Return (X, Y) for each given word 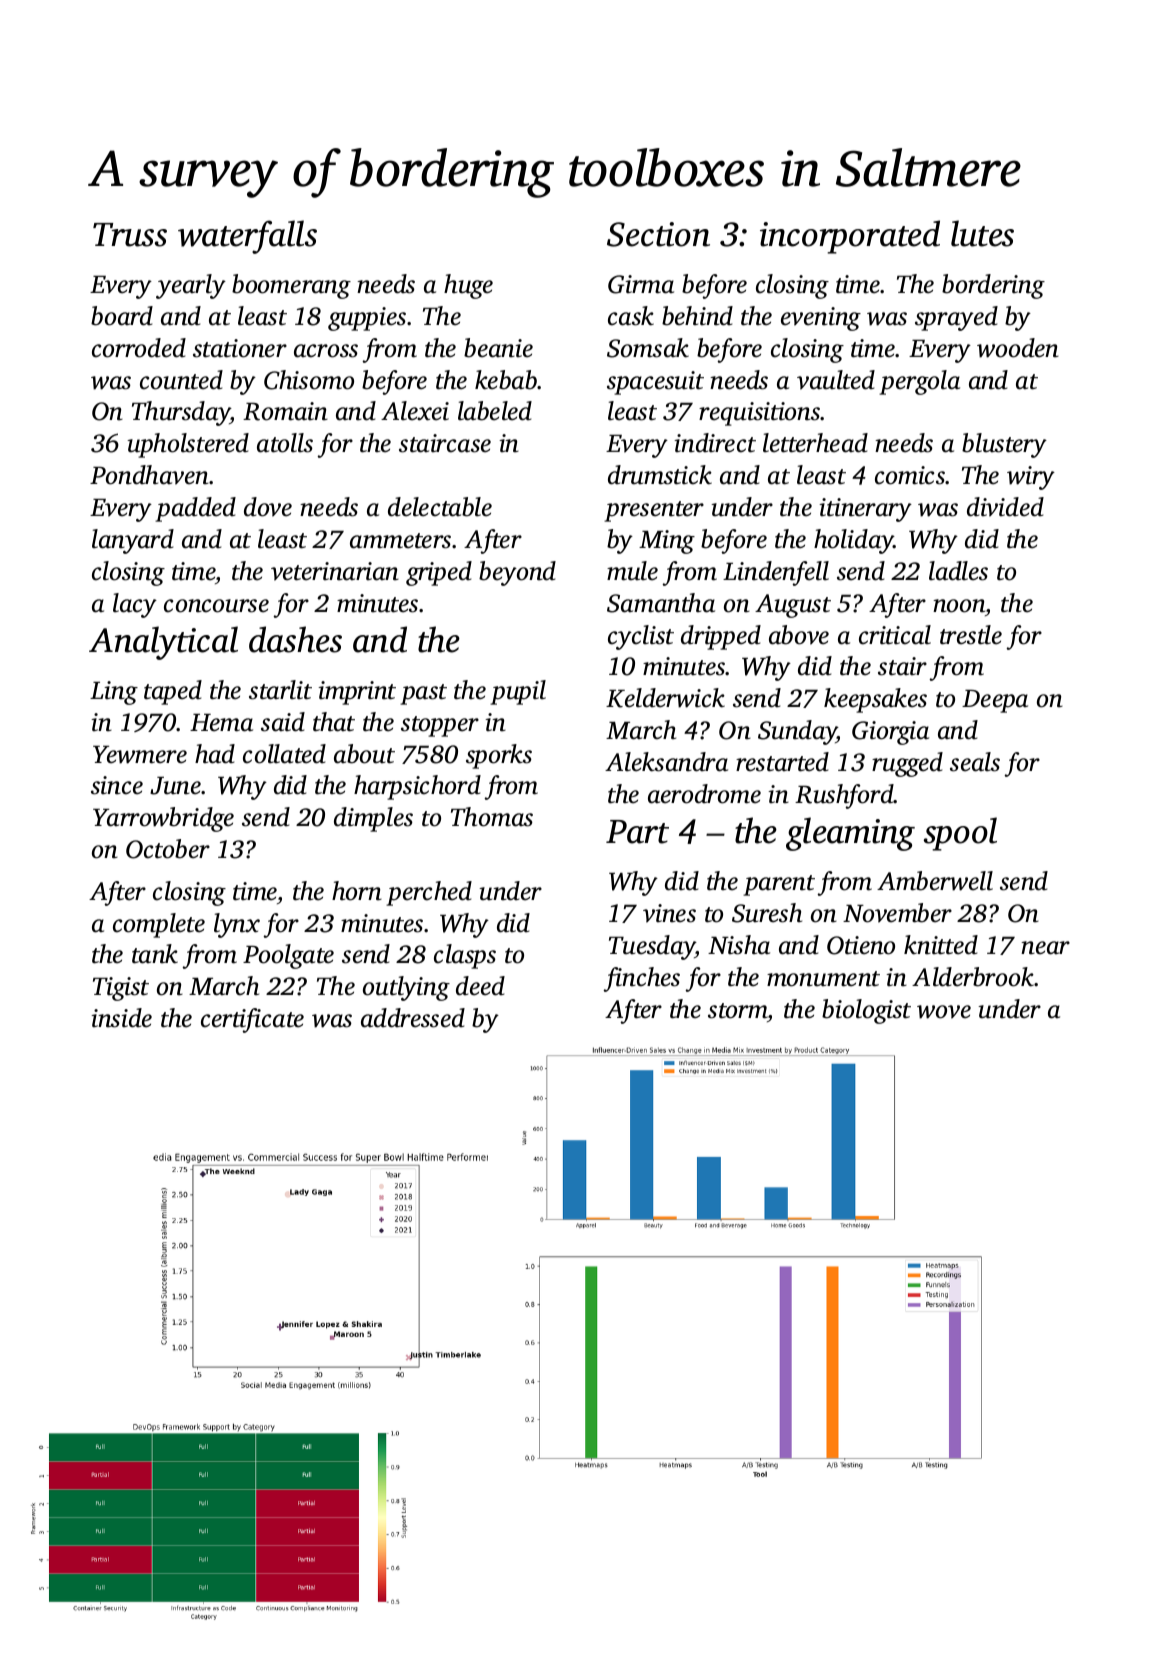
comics (910, 475)
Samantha (661, 603)
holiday (854, 541)
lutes (982, 233)
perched (429, 893)
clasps (465, 956)
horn (357, 891)
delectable (440, 507)
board (122, 316)
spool (960, 834)
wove (944, 1012)
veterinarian (335, 571)
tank (155, 954)
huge (468, 286)
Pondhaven (149, 475)
